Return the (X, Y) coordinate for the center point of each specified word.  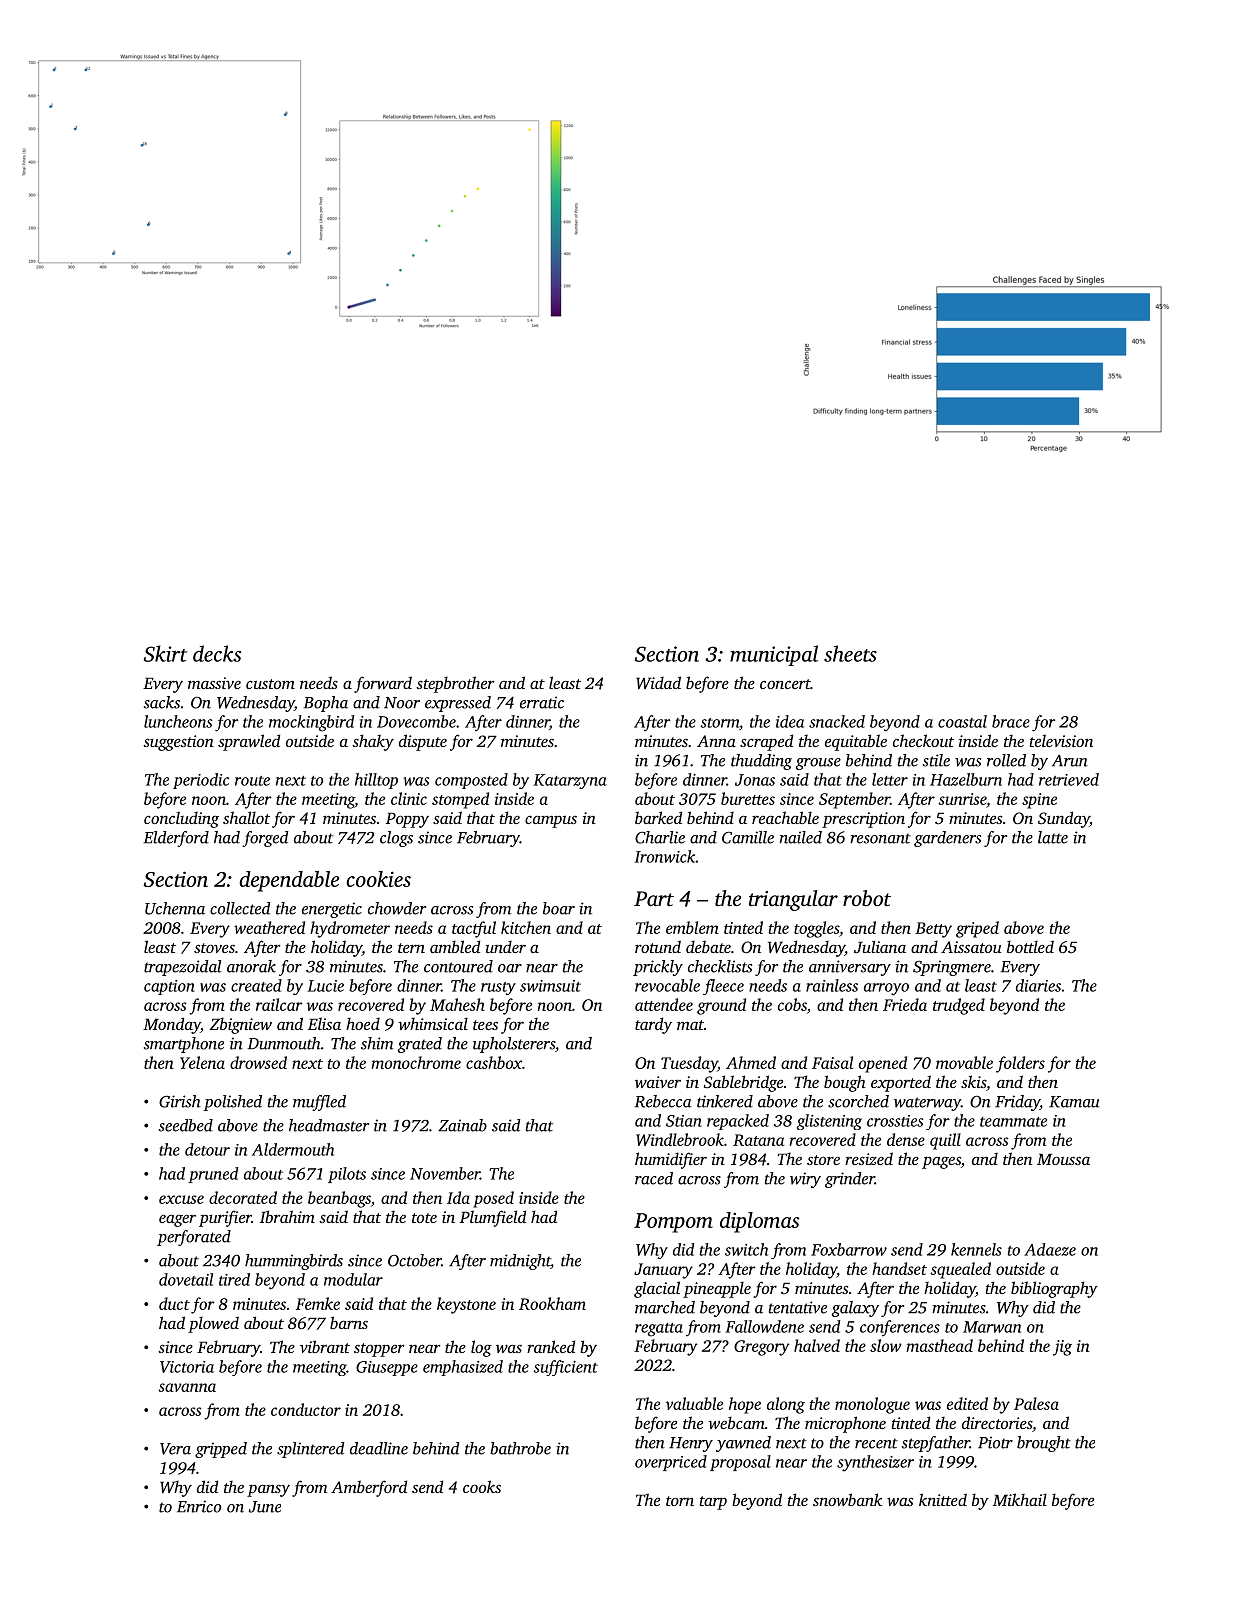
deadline (379, 1448)
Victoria (187, 1367)
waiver (658, 1082)
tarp (713, 1503)
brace (1011, 721)
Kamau (1074, 1102)
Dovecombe (416, 721)
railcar (279, 1004)
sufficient (565, 1368)
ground (721, 1006)
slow (886, 1345)
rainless (832, 985)
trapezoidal (183, 968)
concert (785, 684)
